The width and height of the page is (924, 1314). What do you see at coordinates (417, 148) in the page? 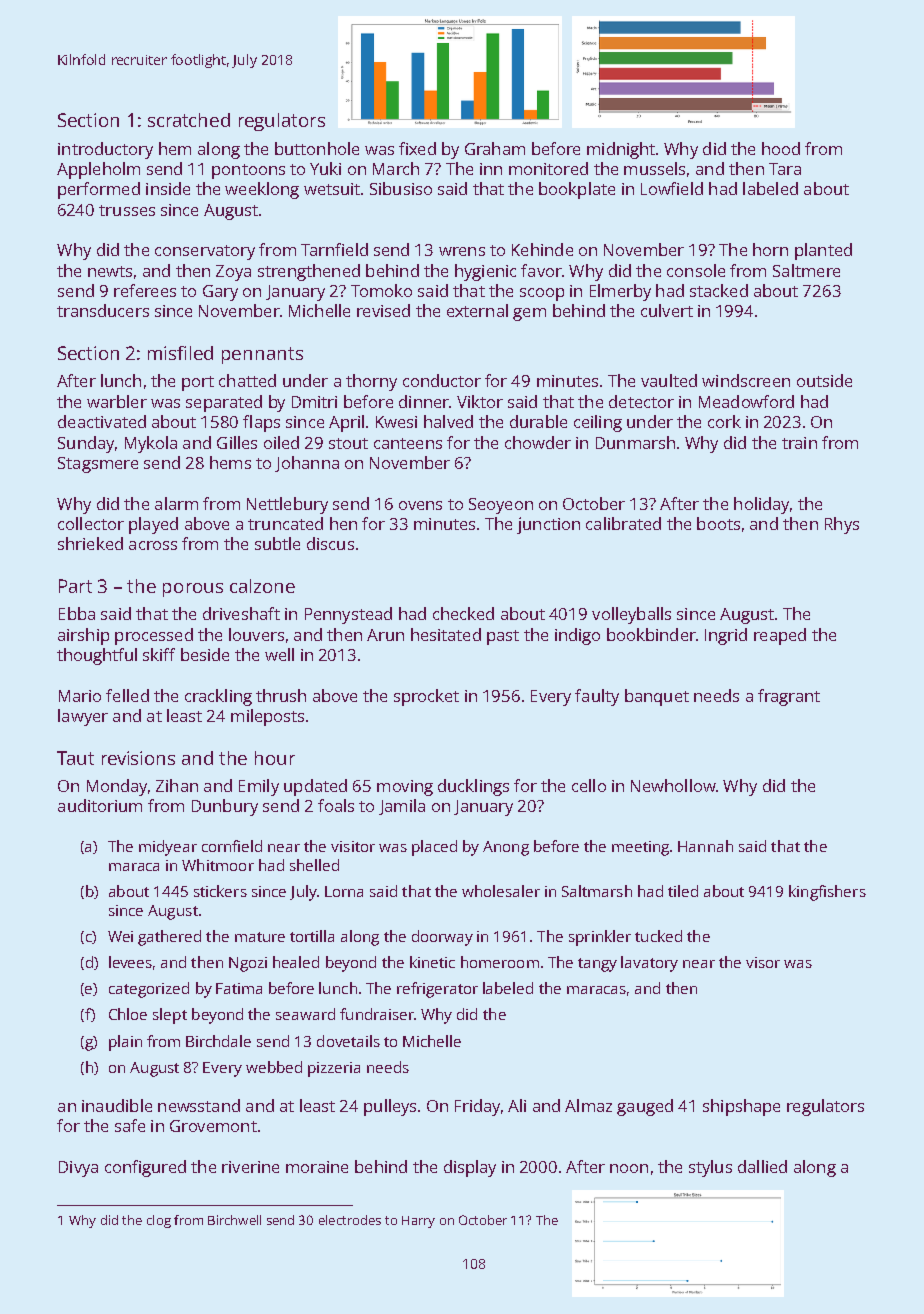
I see `fixed` at bounding box center [417, 148].
